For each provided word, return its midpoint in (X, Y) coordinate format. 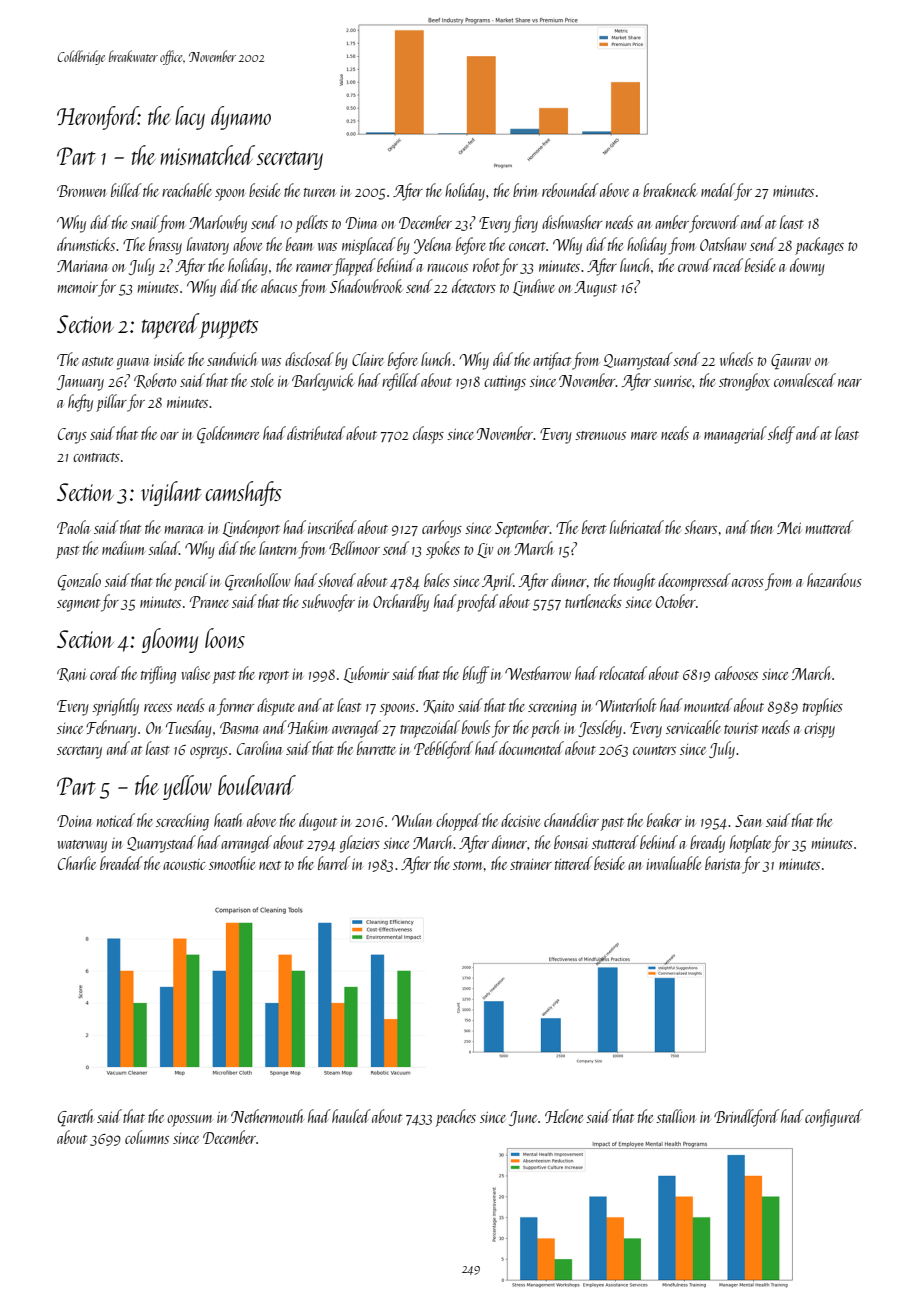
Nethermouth (267, 1116)
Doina (74, 821)
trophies (823, 707)
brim (525, 190)
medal (718, 191)
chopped (458, 822)
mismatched (207, 155)
